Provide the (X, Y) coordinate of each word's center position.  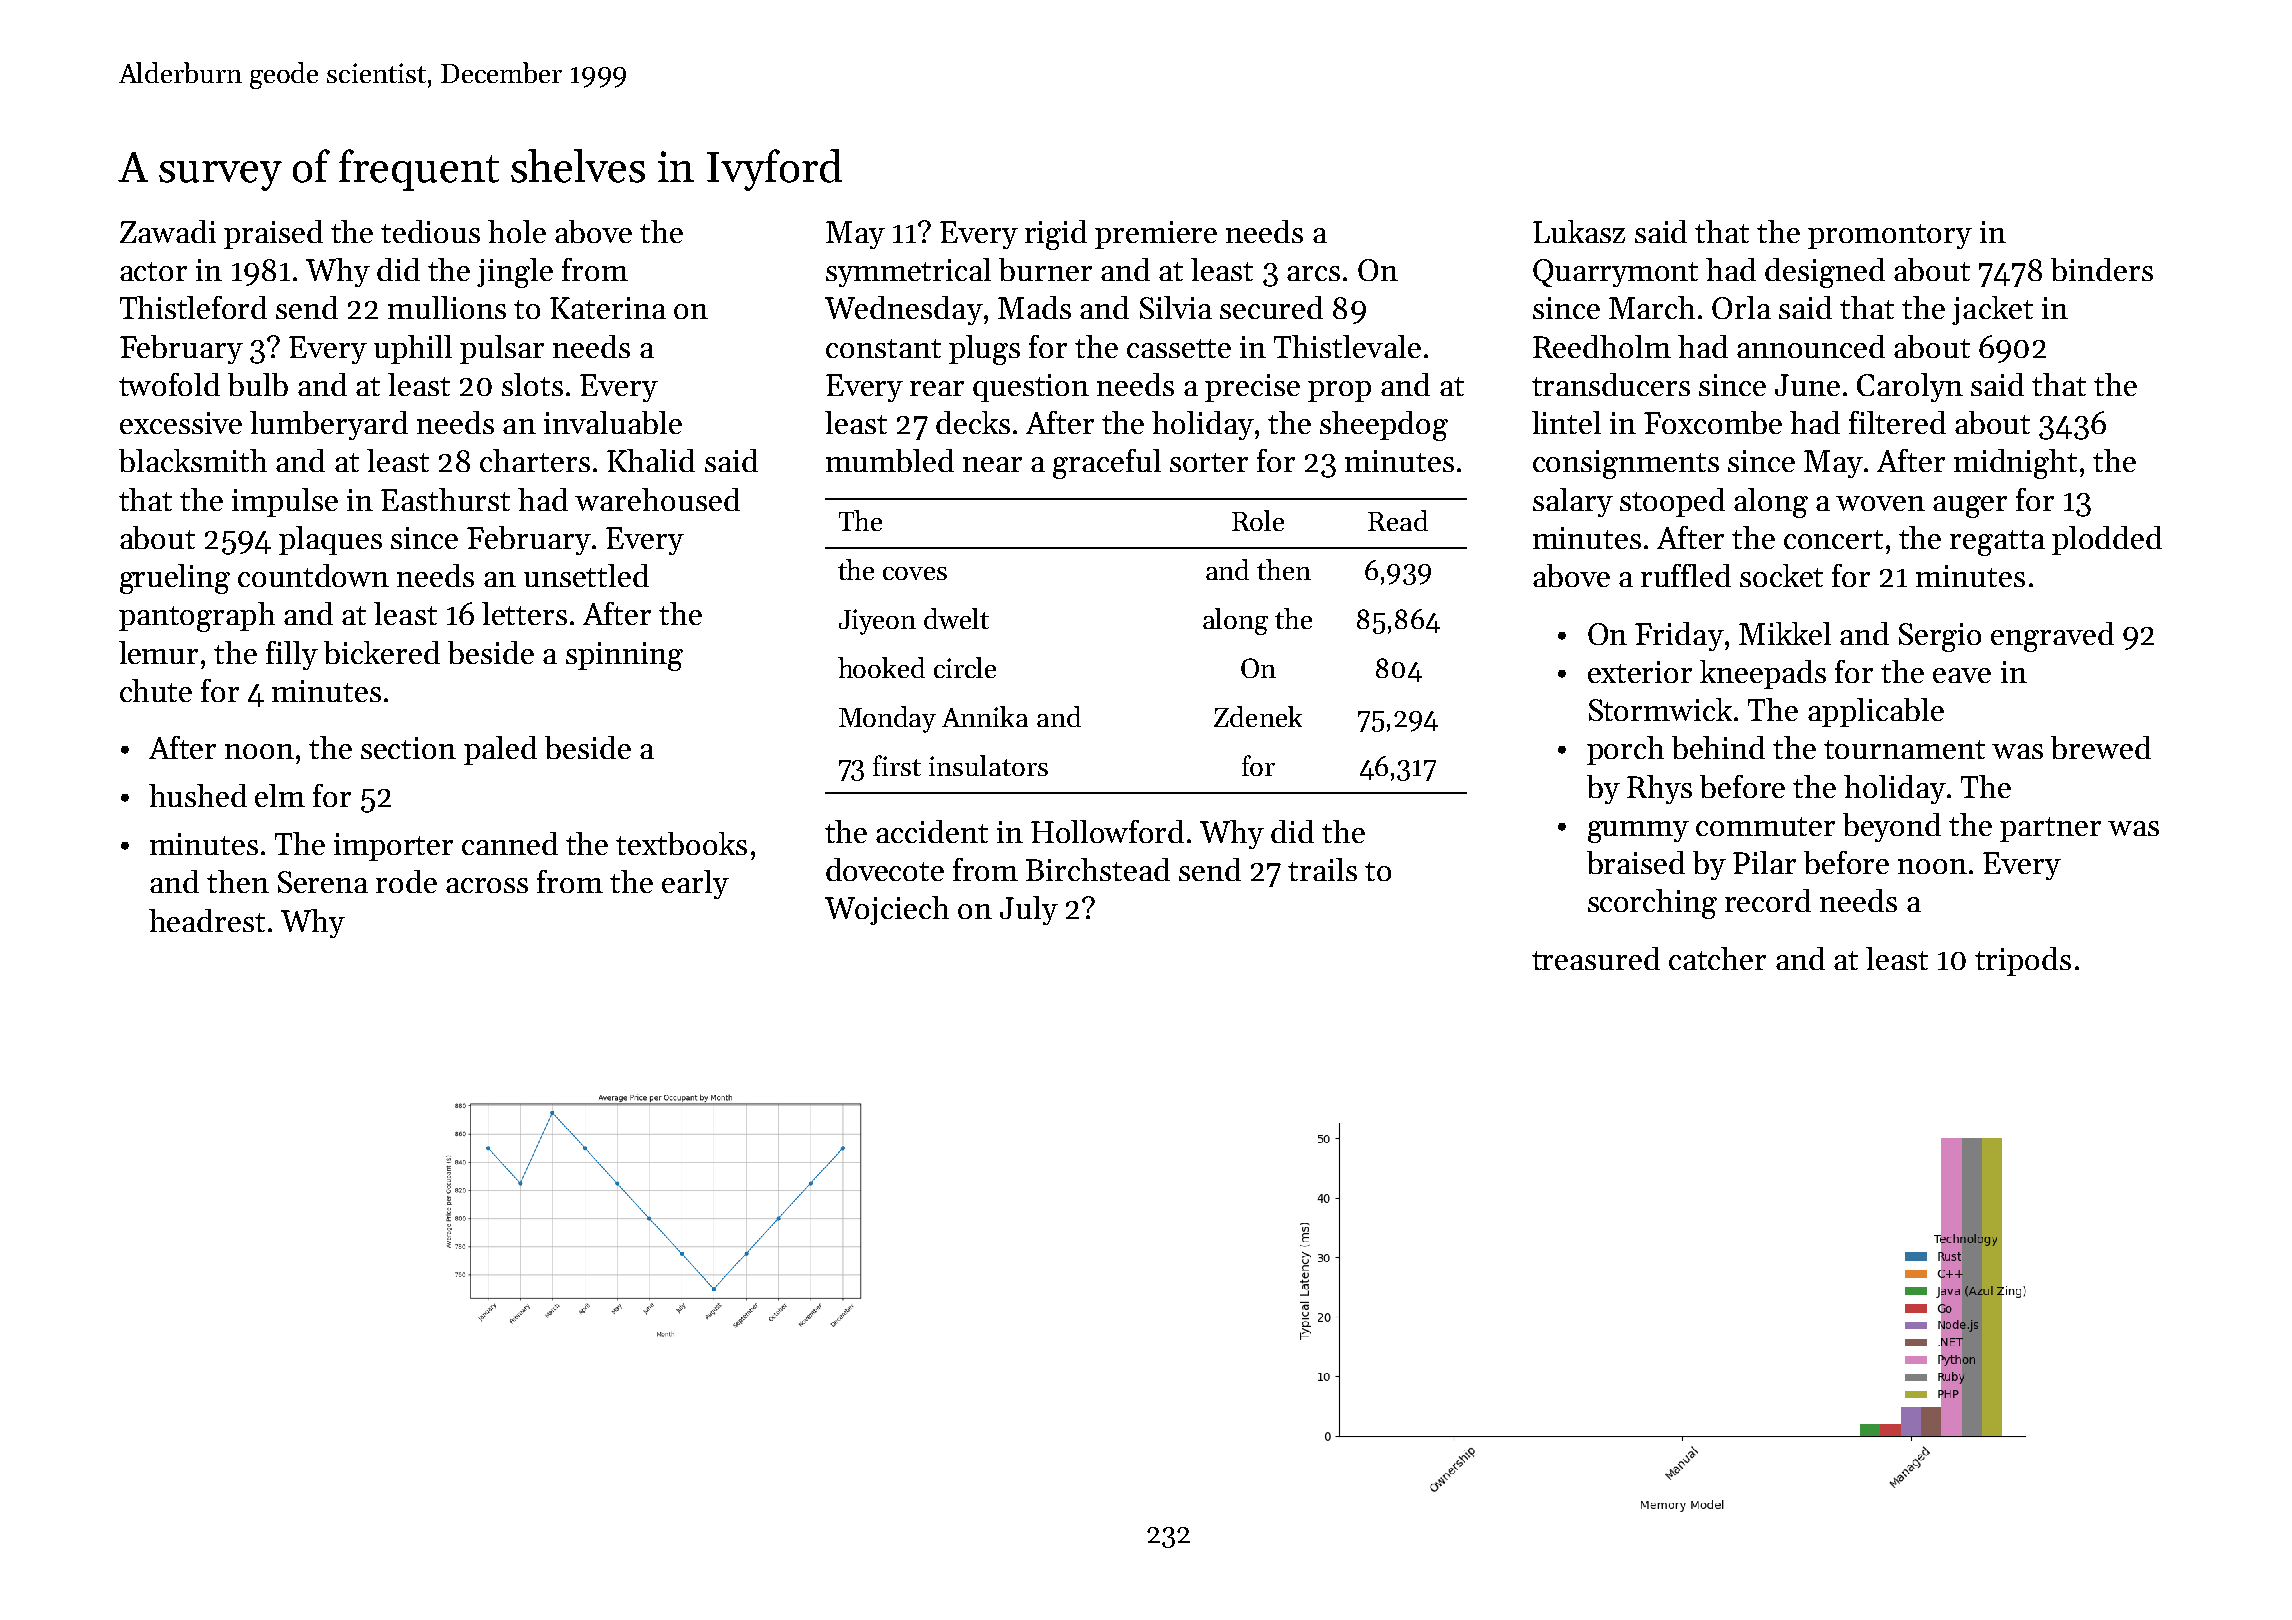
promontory (1890, 236)
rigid (1056, 235)
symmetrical (908, 272)
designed (1825, 273)
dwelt (956, 618)
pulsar (502, 349)
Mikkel (1785, 633)
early (695, 884)
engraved (2052, 637)
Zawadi (168, 231)
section (408, 748)
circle (965, 667)
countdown (313, 575)
